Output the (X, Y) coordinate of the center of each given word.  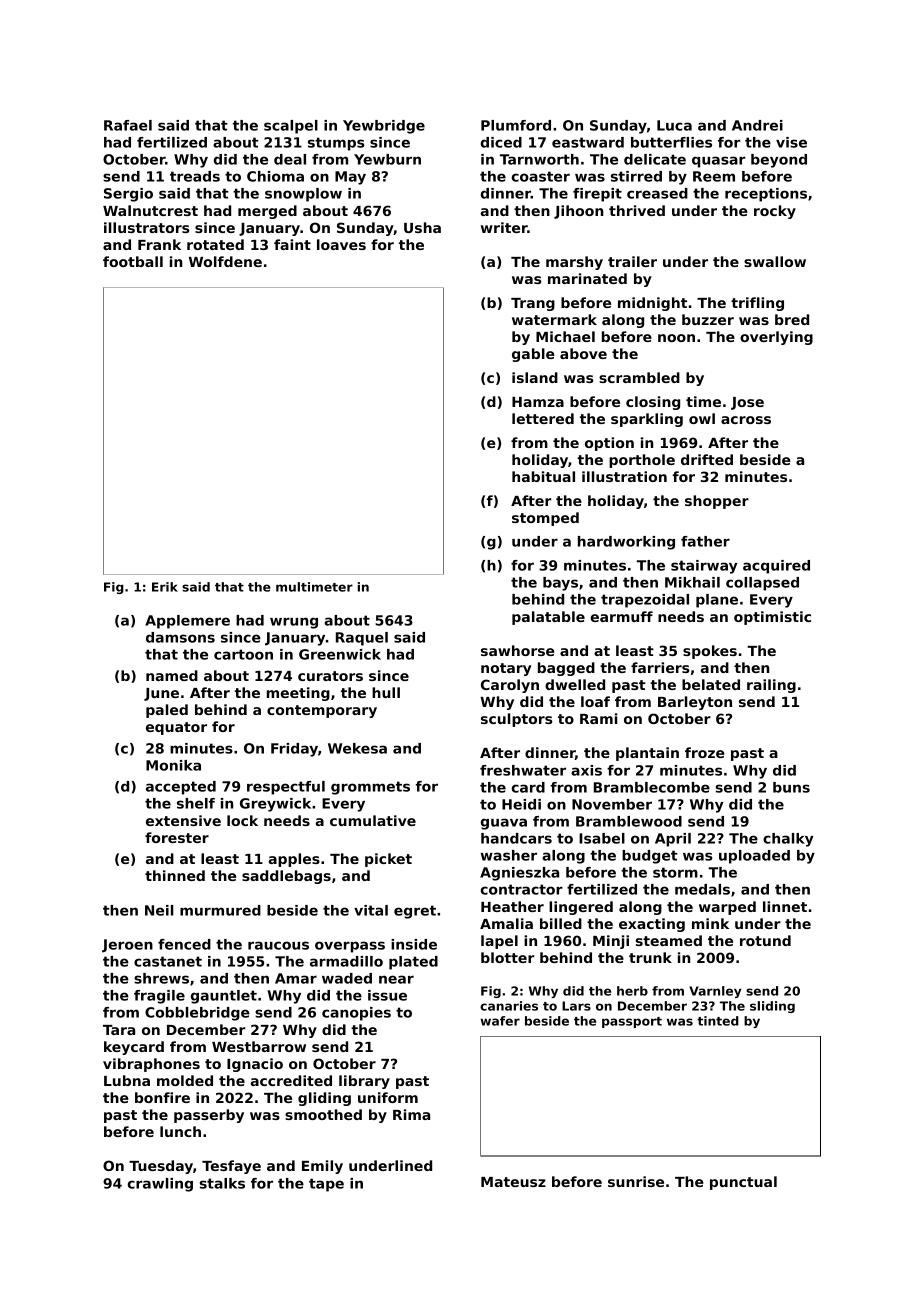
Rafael (128, 125)
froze (705, 752)
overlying (776, 338)
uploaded (754, 857)
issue (387, 995)
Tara (119, 1030)
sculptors (517, 720)
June (161, 694)
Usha (422, 227)
